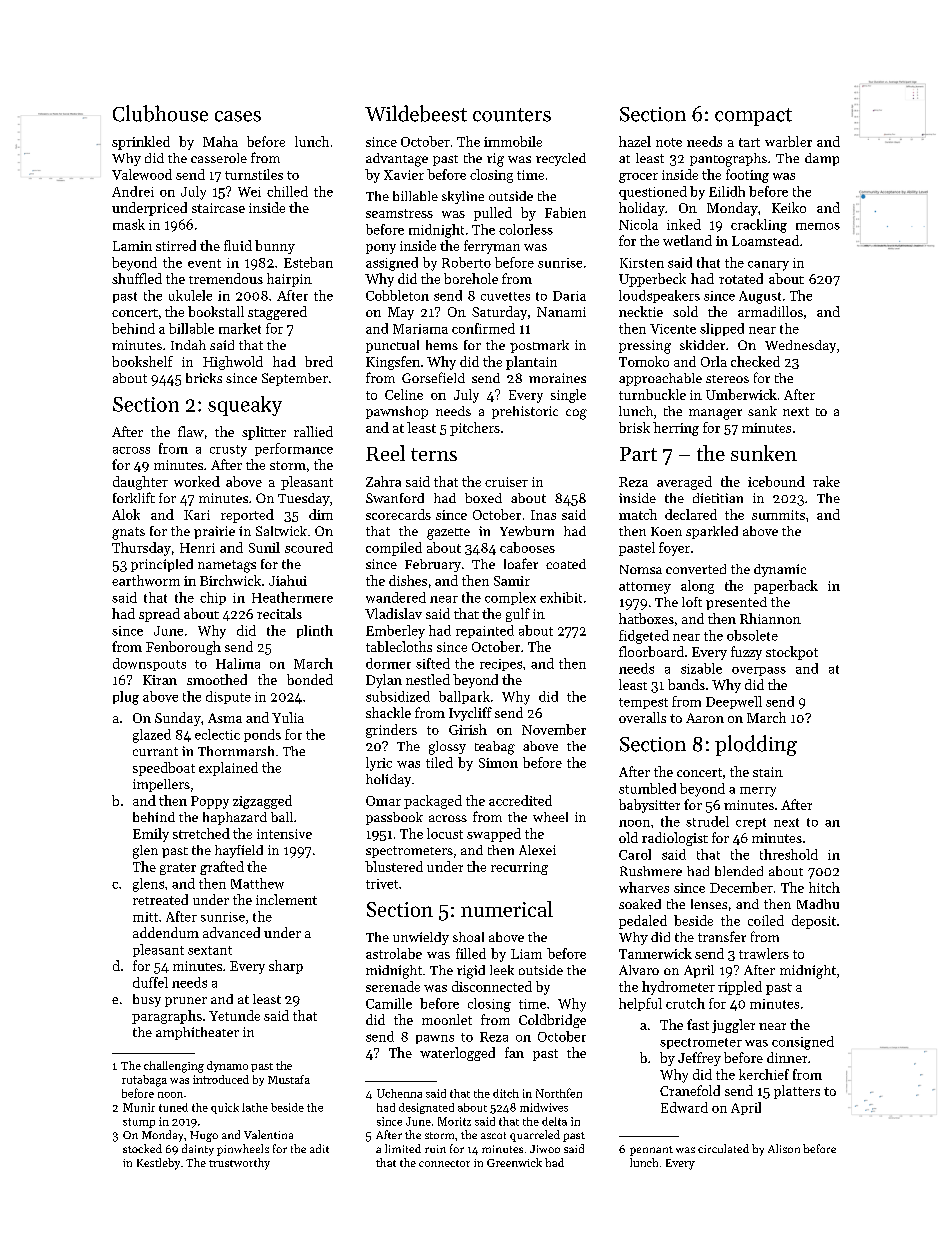  Describe the element at coordinates (399, 213) in the image. I see `seamstress` at that location.
